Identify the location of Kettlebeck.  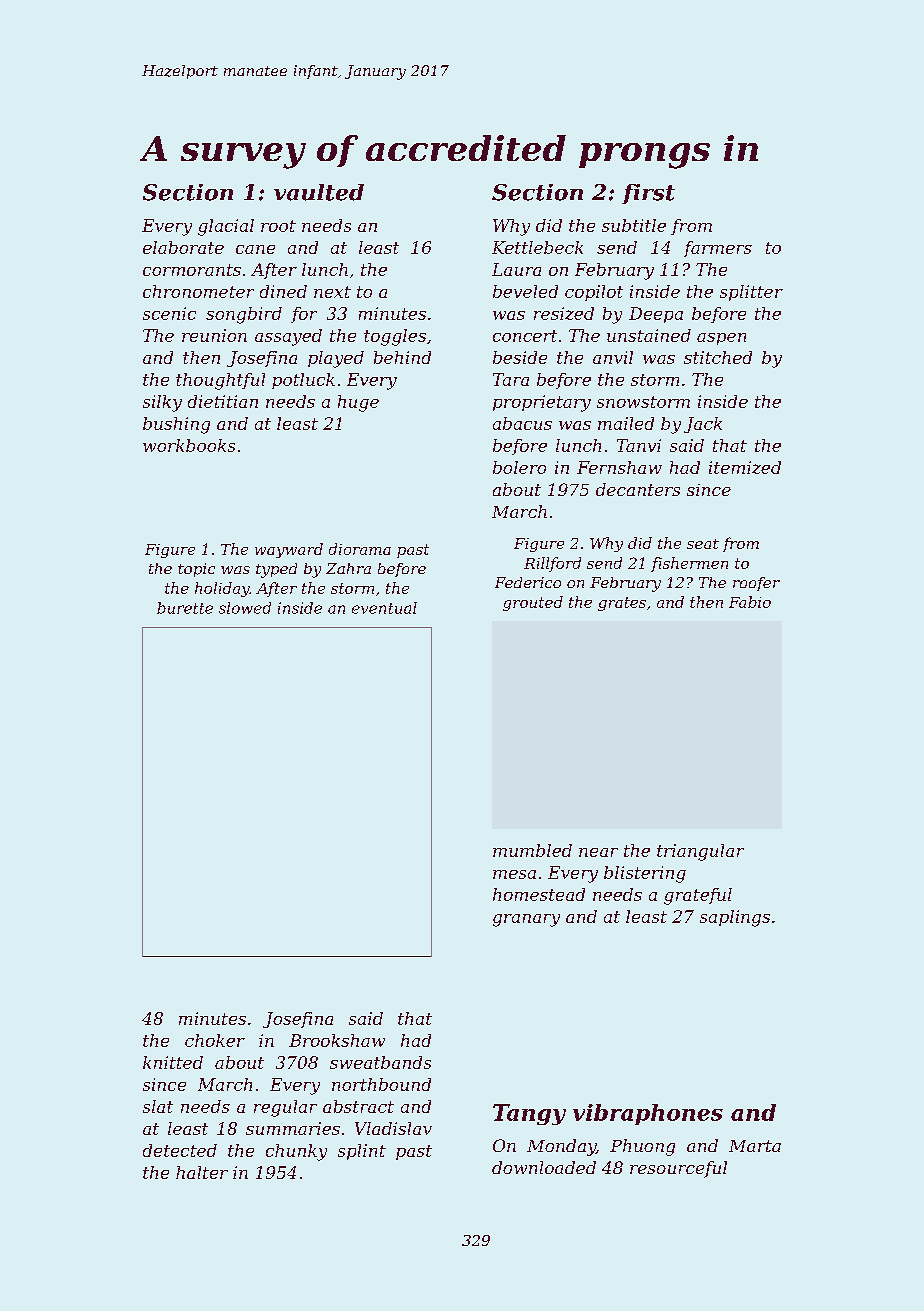
(537, 247).
